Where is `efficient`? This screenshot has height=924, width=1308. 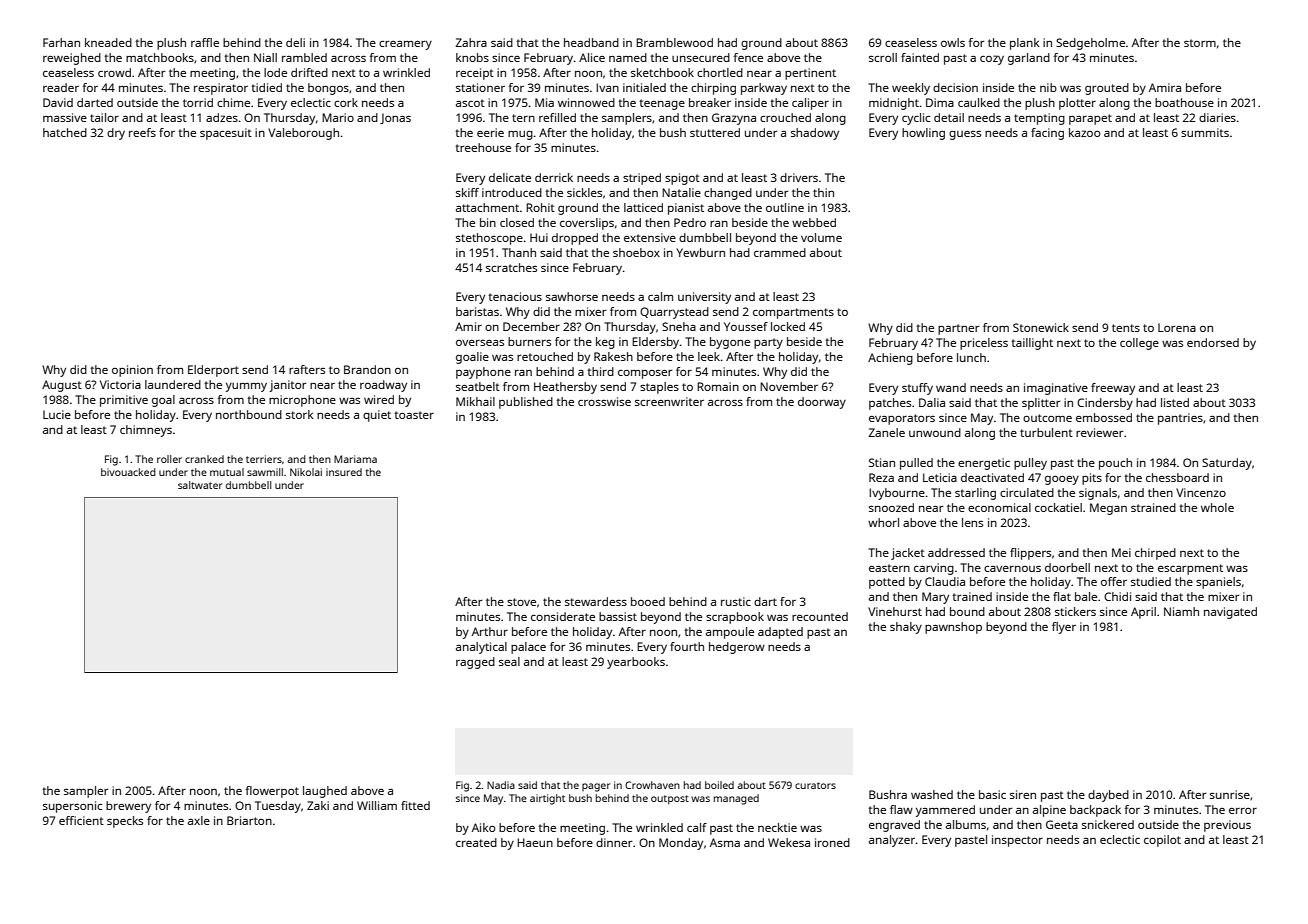
efficient is located at coordinates (81, 820).
